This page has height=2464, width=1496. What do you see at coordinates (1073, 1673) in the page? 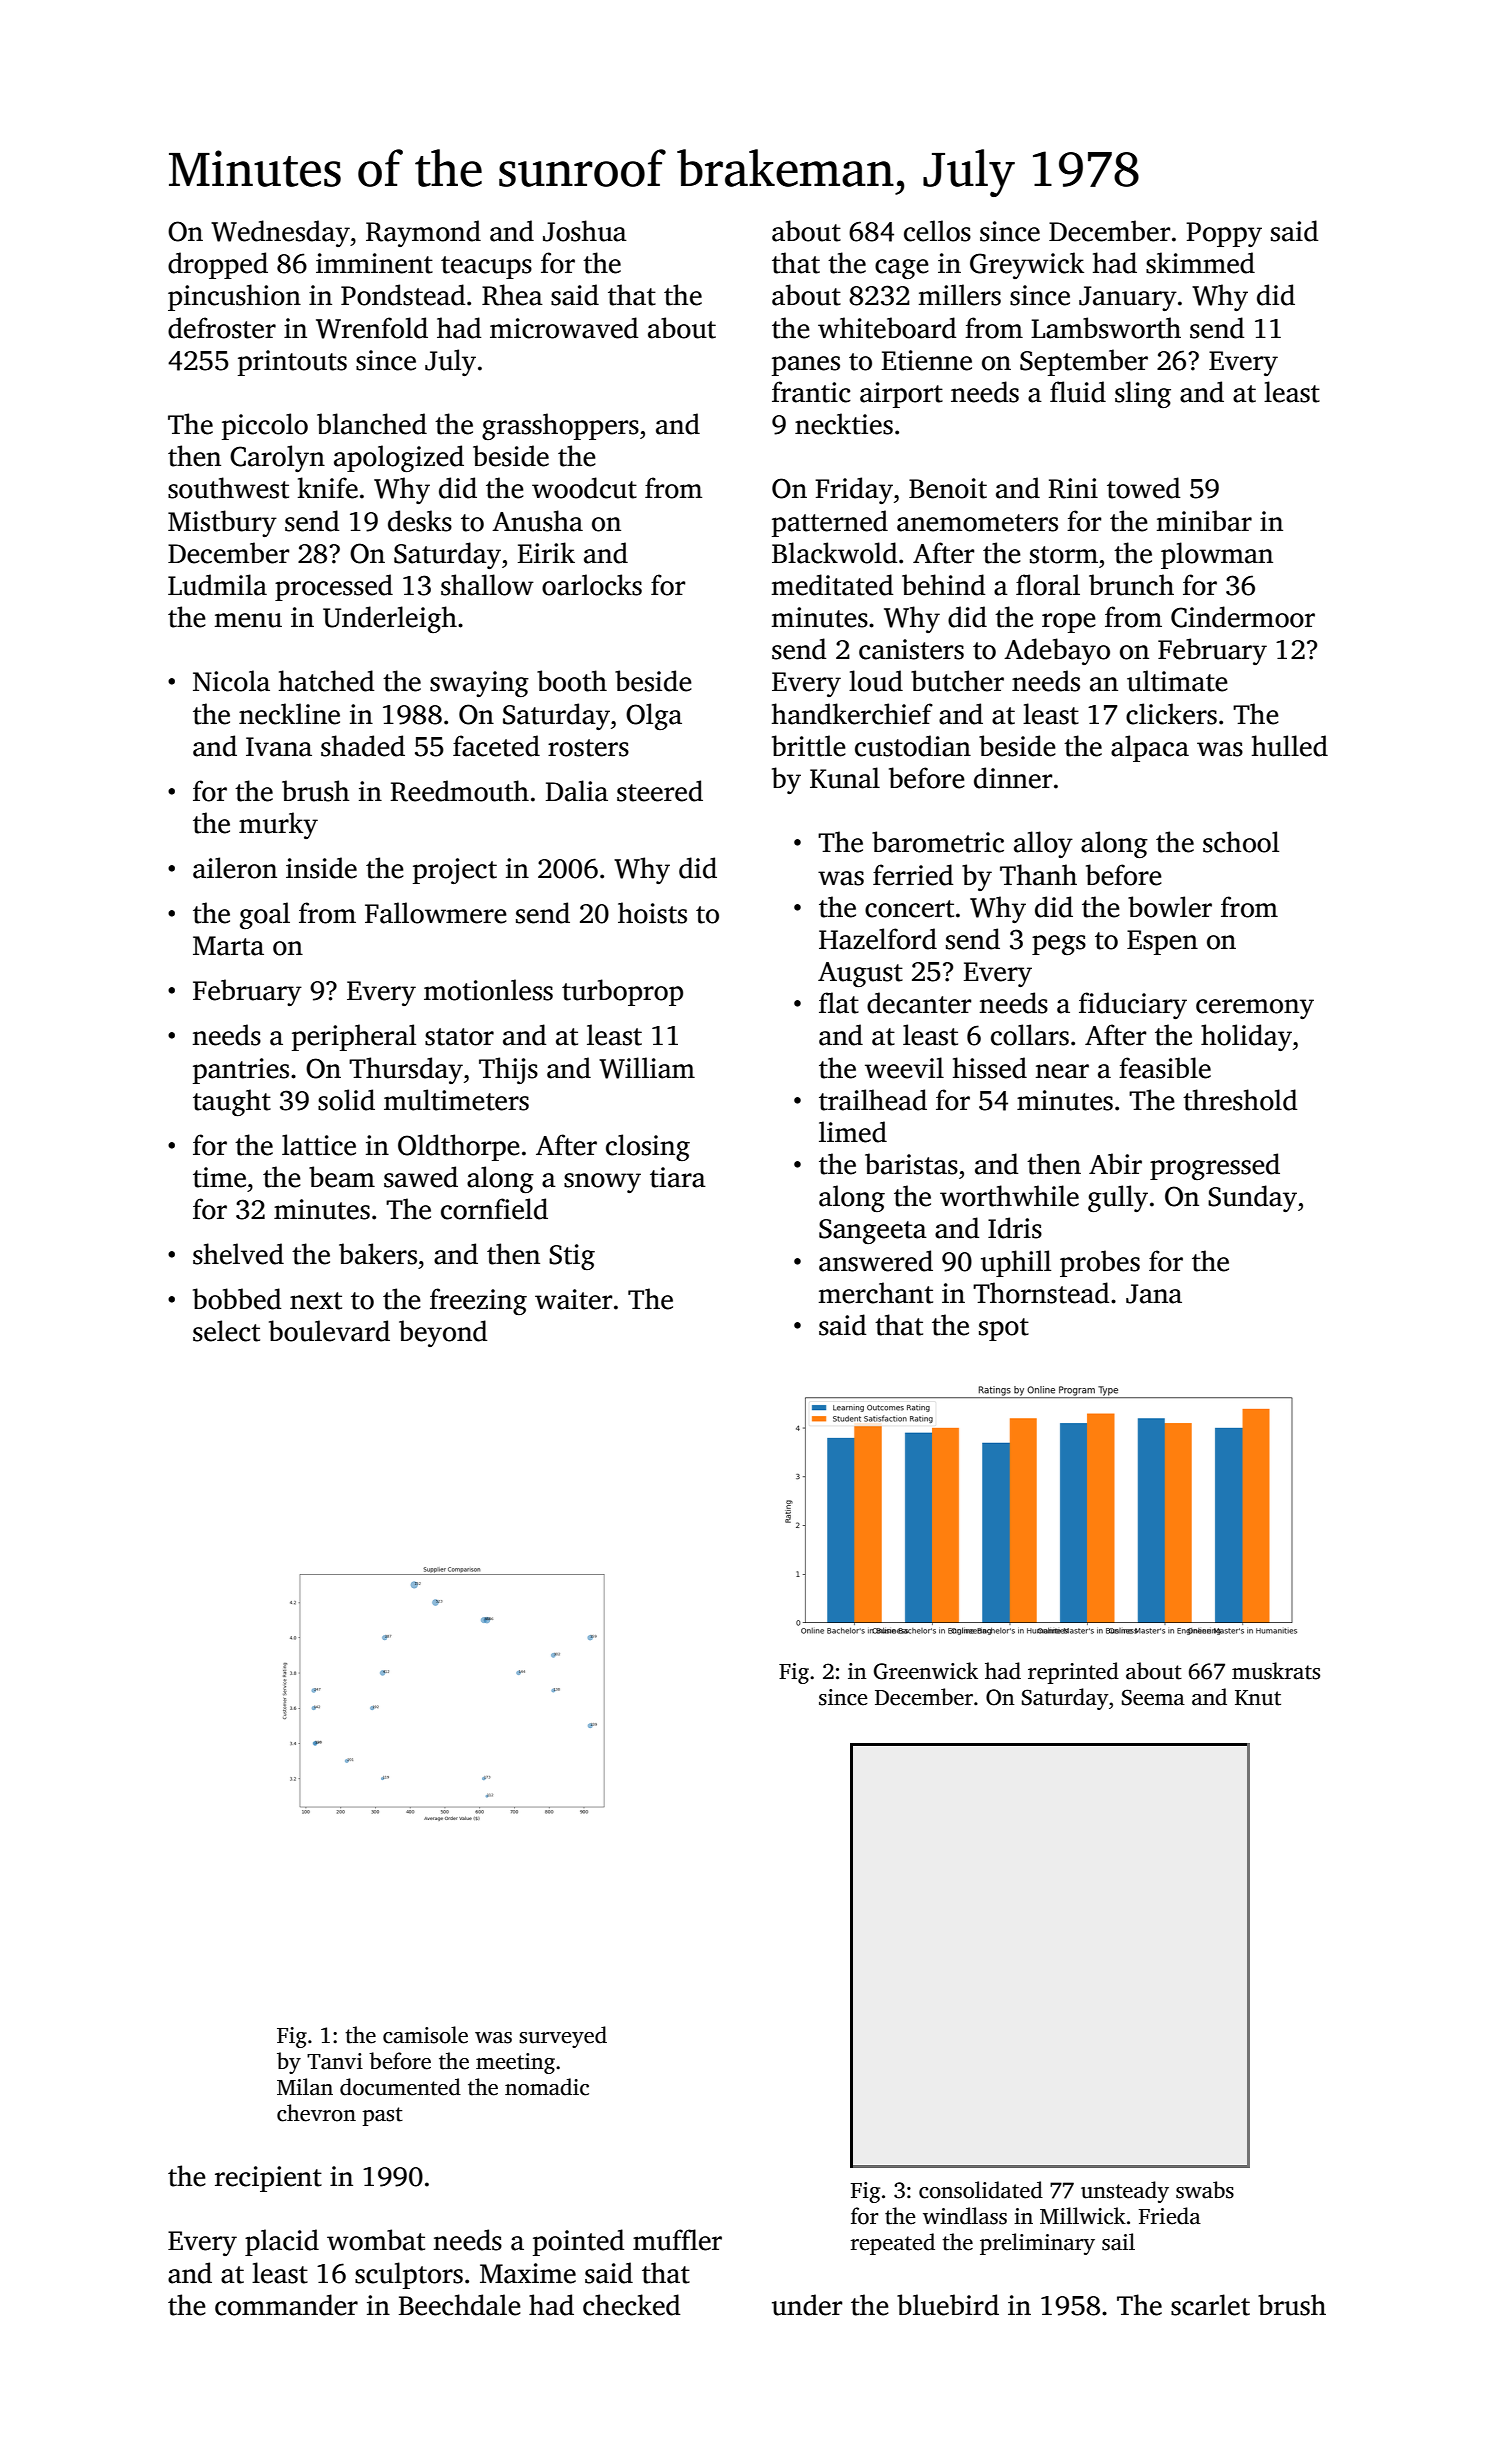
I see `reprinted` at bounding box center [1073, 1673].
